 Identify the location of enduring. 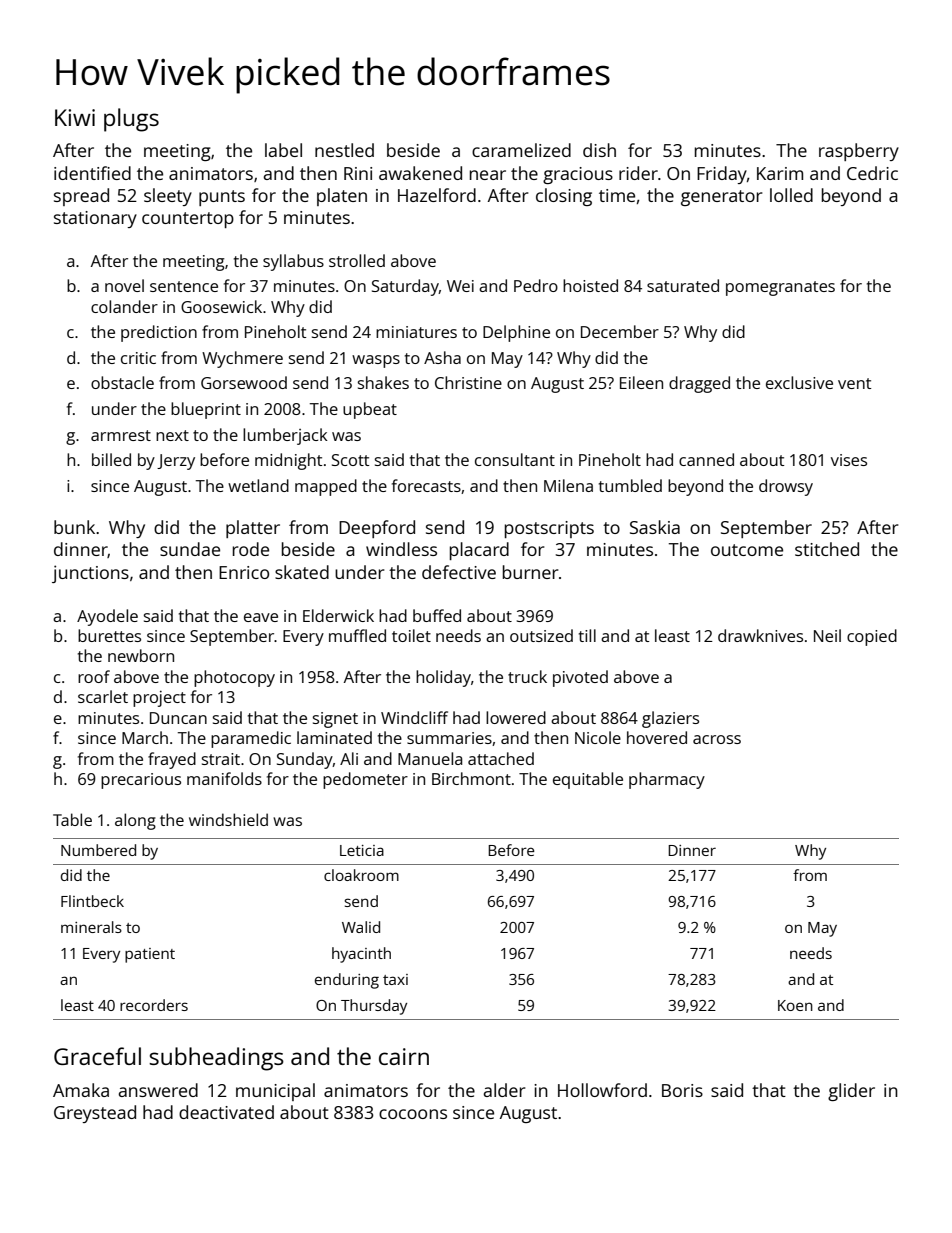
(347, 981).
